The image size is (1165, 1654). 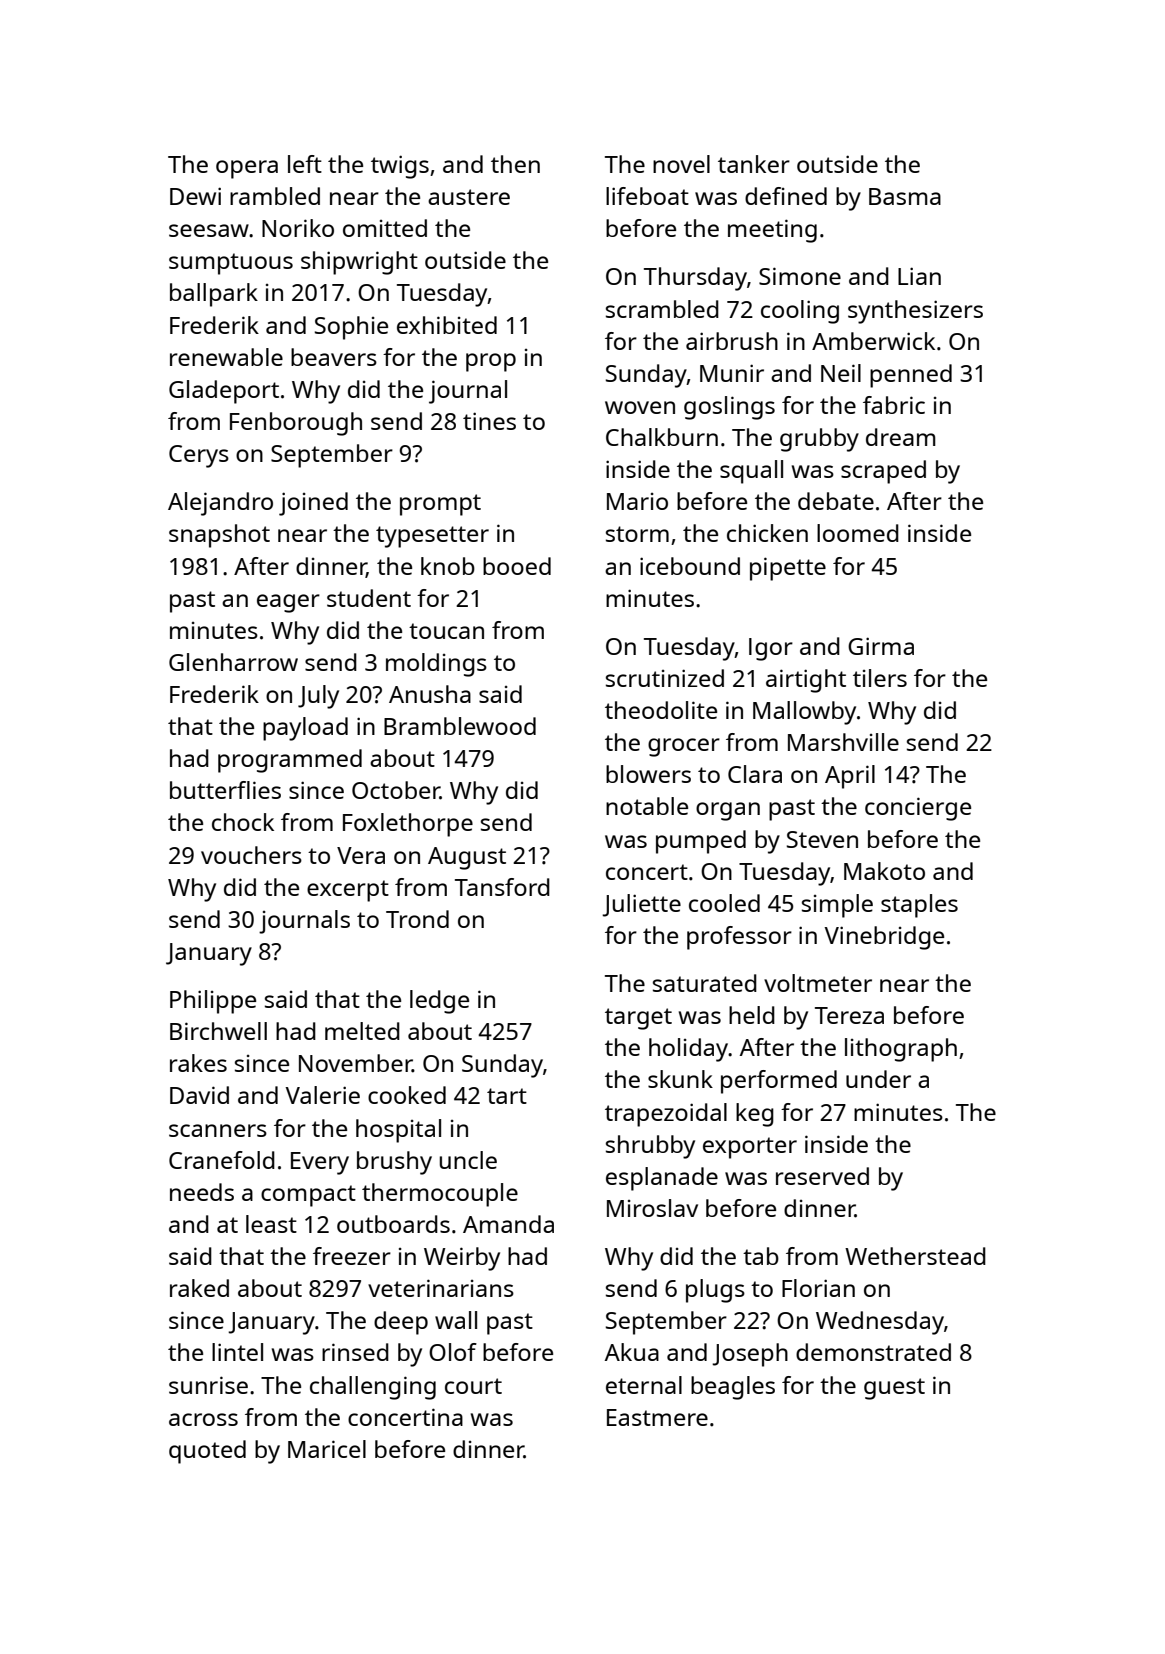 What do you see at coordinates (199, 1288) in the screenshot?
I see `raked` at bounding box center [199, 1288].
